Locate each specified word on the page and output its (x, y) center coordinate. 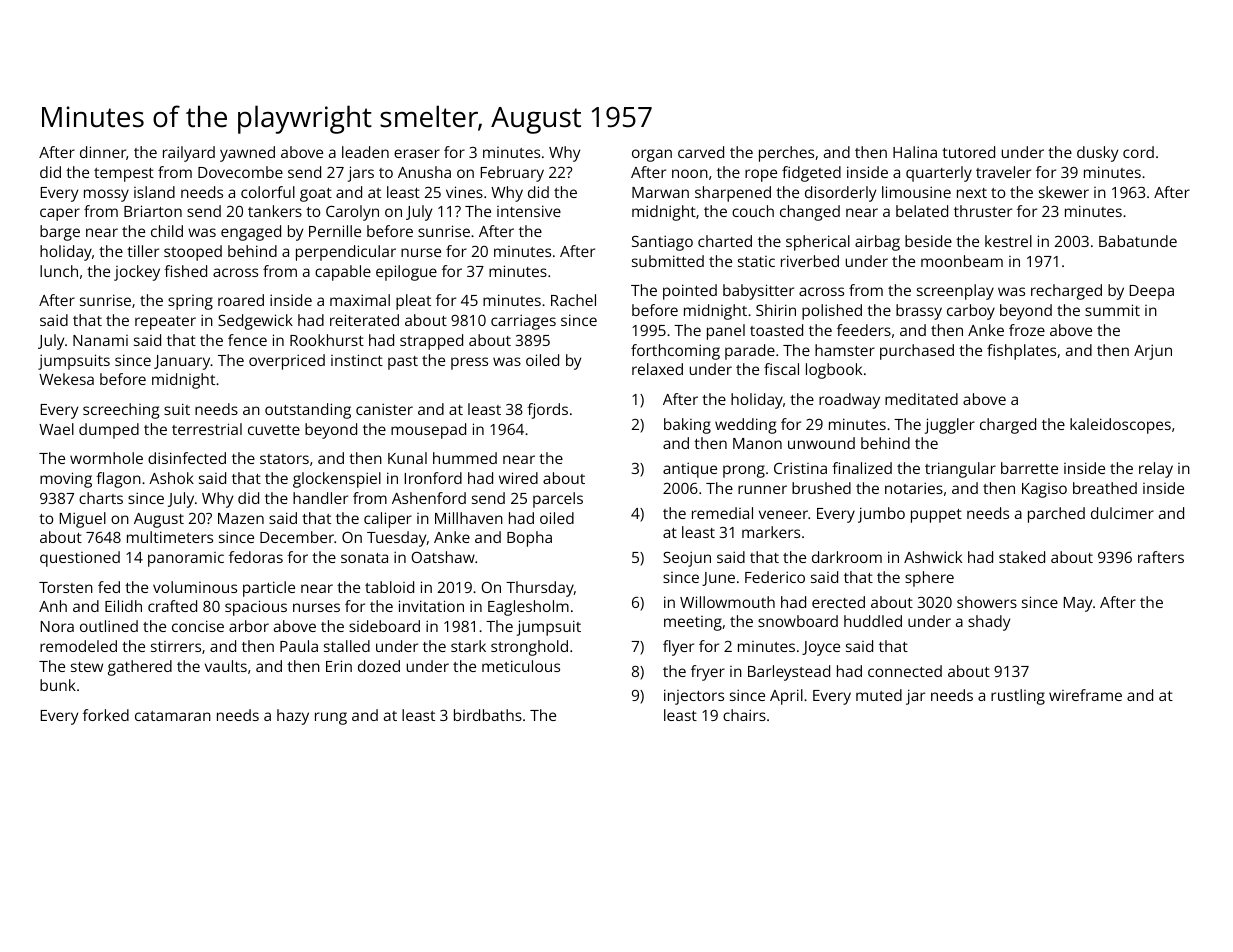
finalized (862, 468)
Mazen (241, 518)
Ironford (433, 478)
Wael (56, 429)
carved (701, 152)
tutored (968, 152)
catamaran (173, 716)
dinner (103, 152)
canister (384, 409)
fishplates (1021, 352)
